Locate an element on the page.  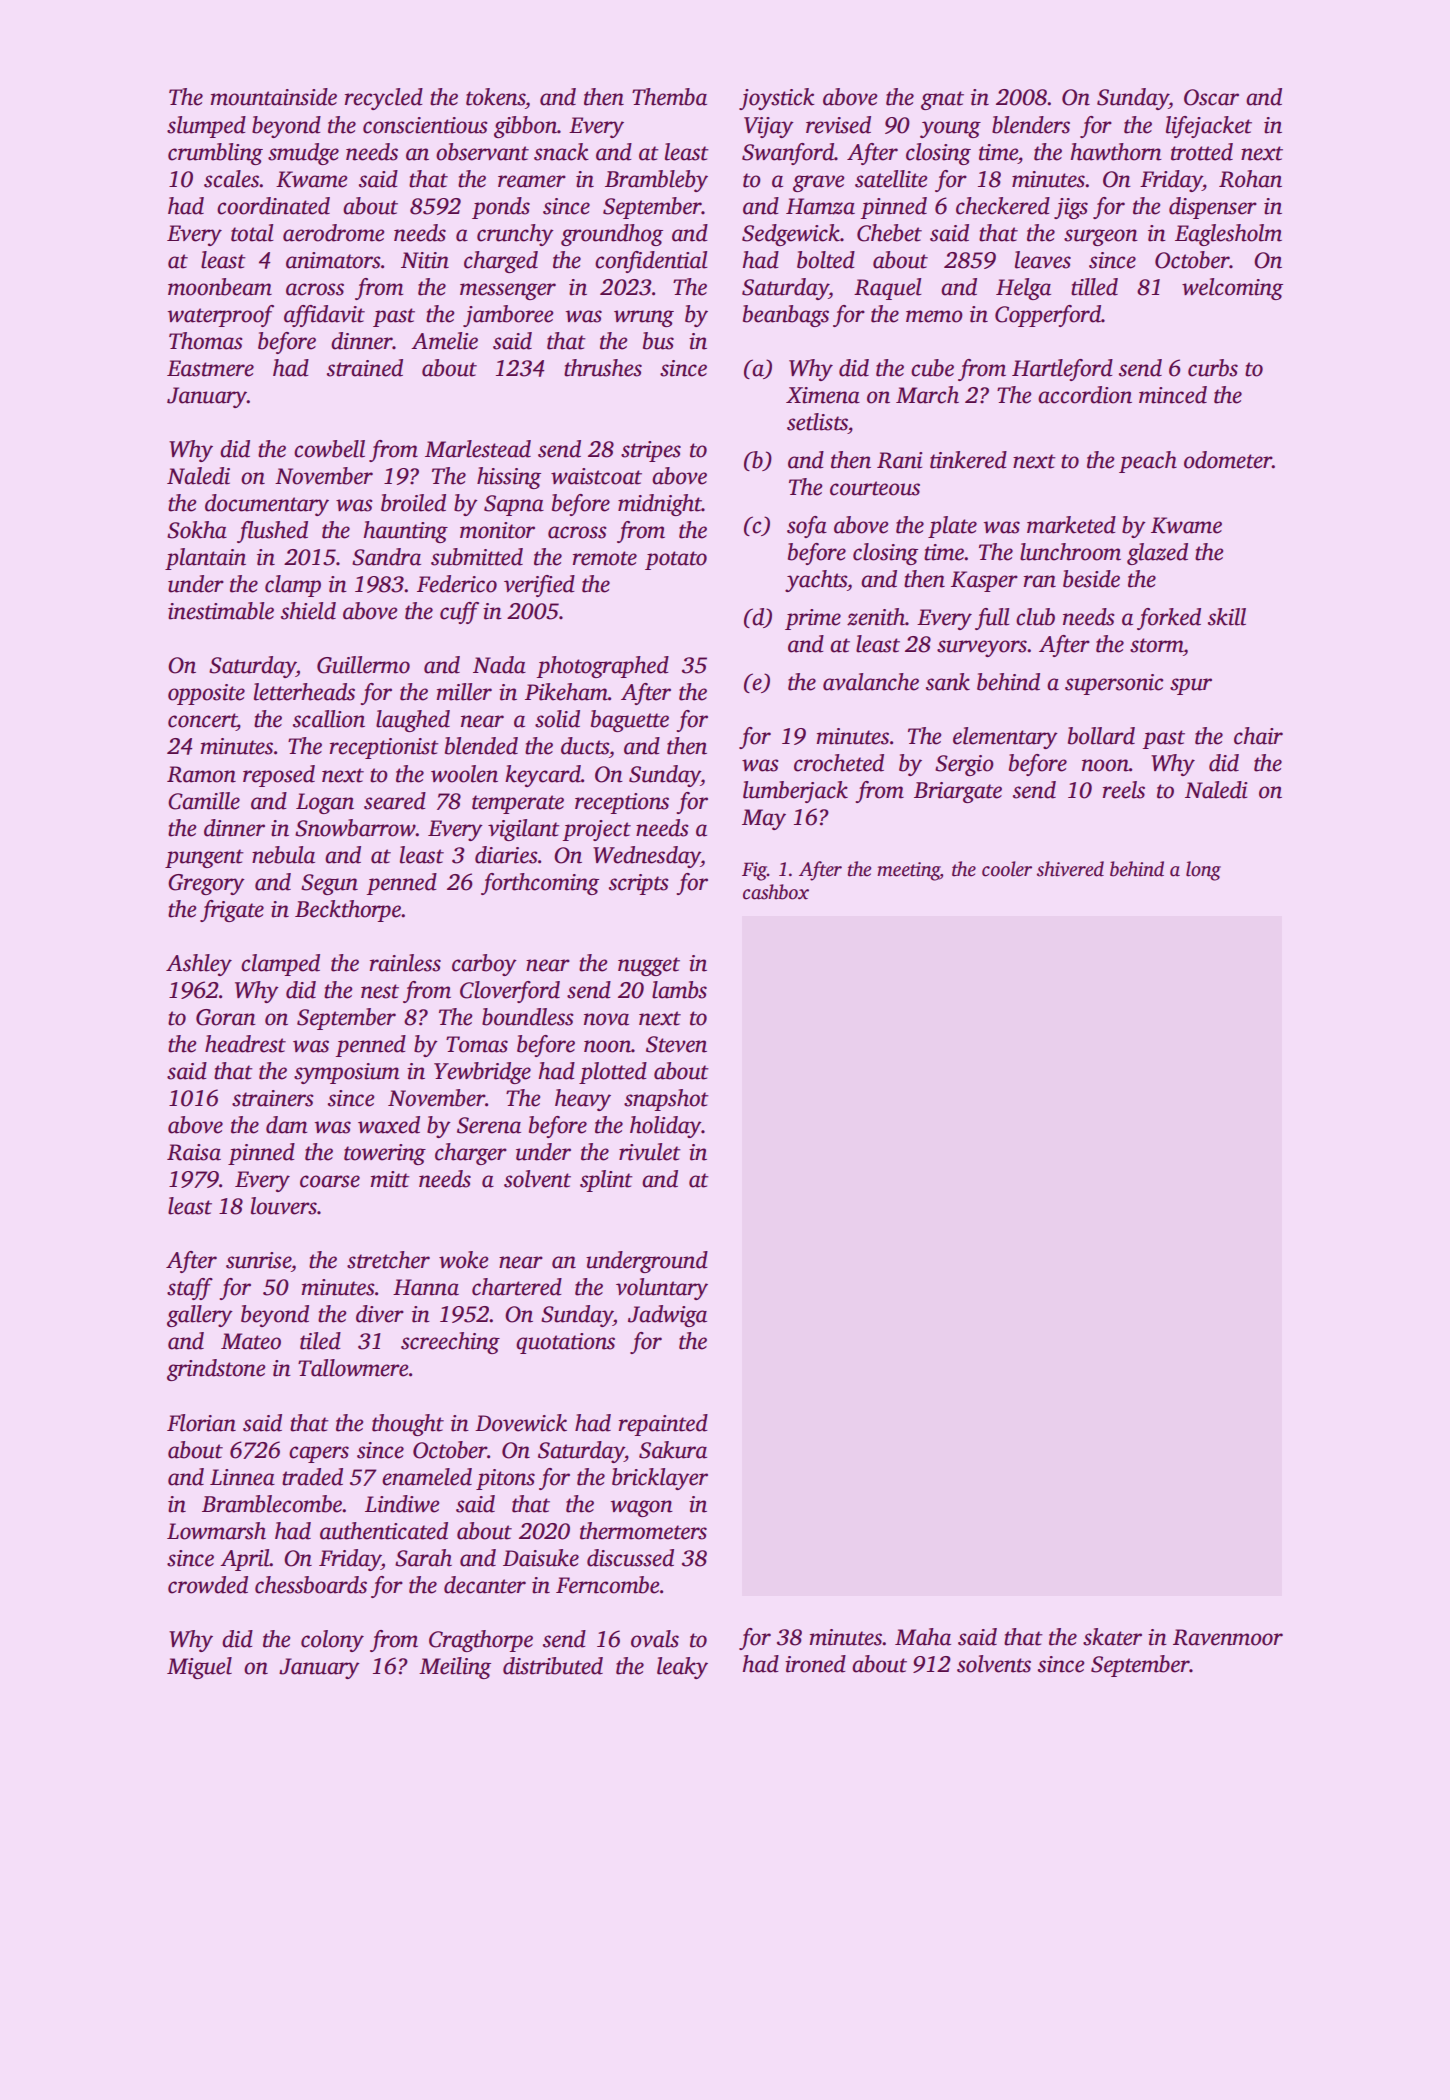
gnat is located at coordinates (942, 100).
